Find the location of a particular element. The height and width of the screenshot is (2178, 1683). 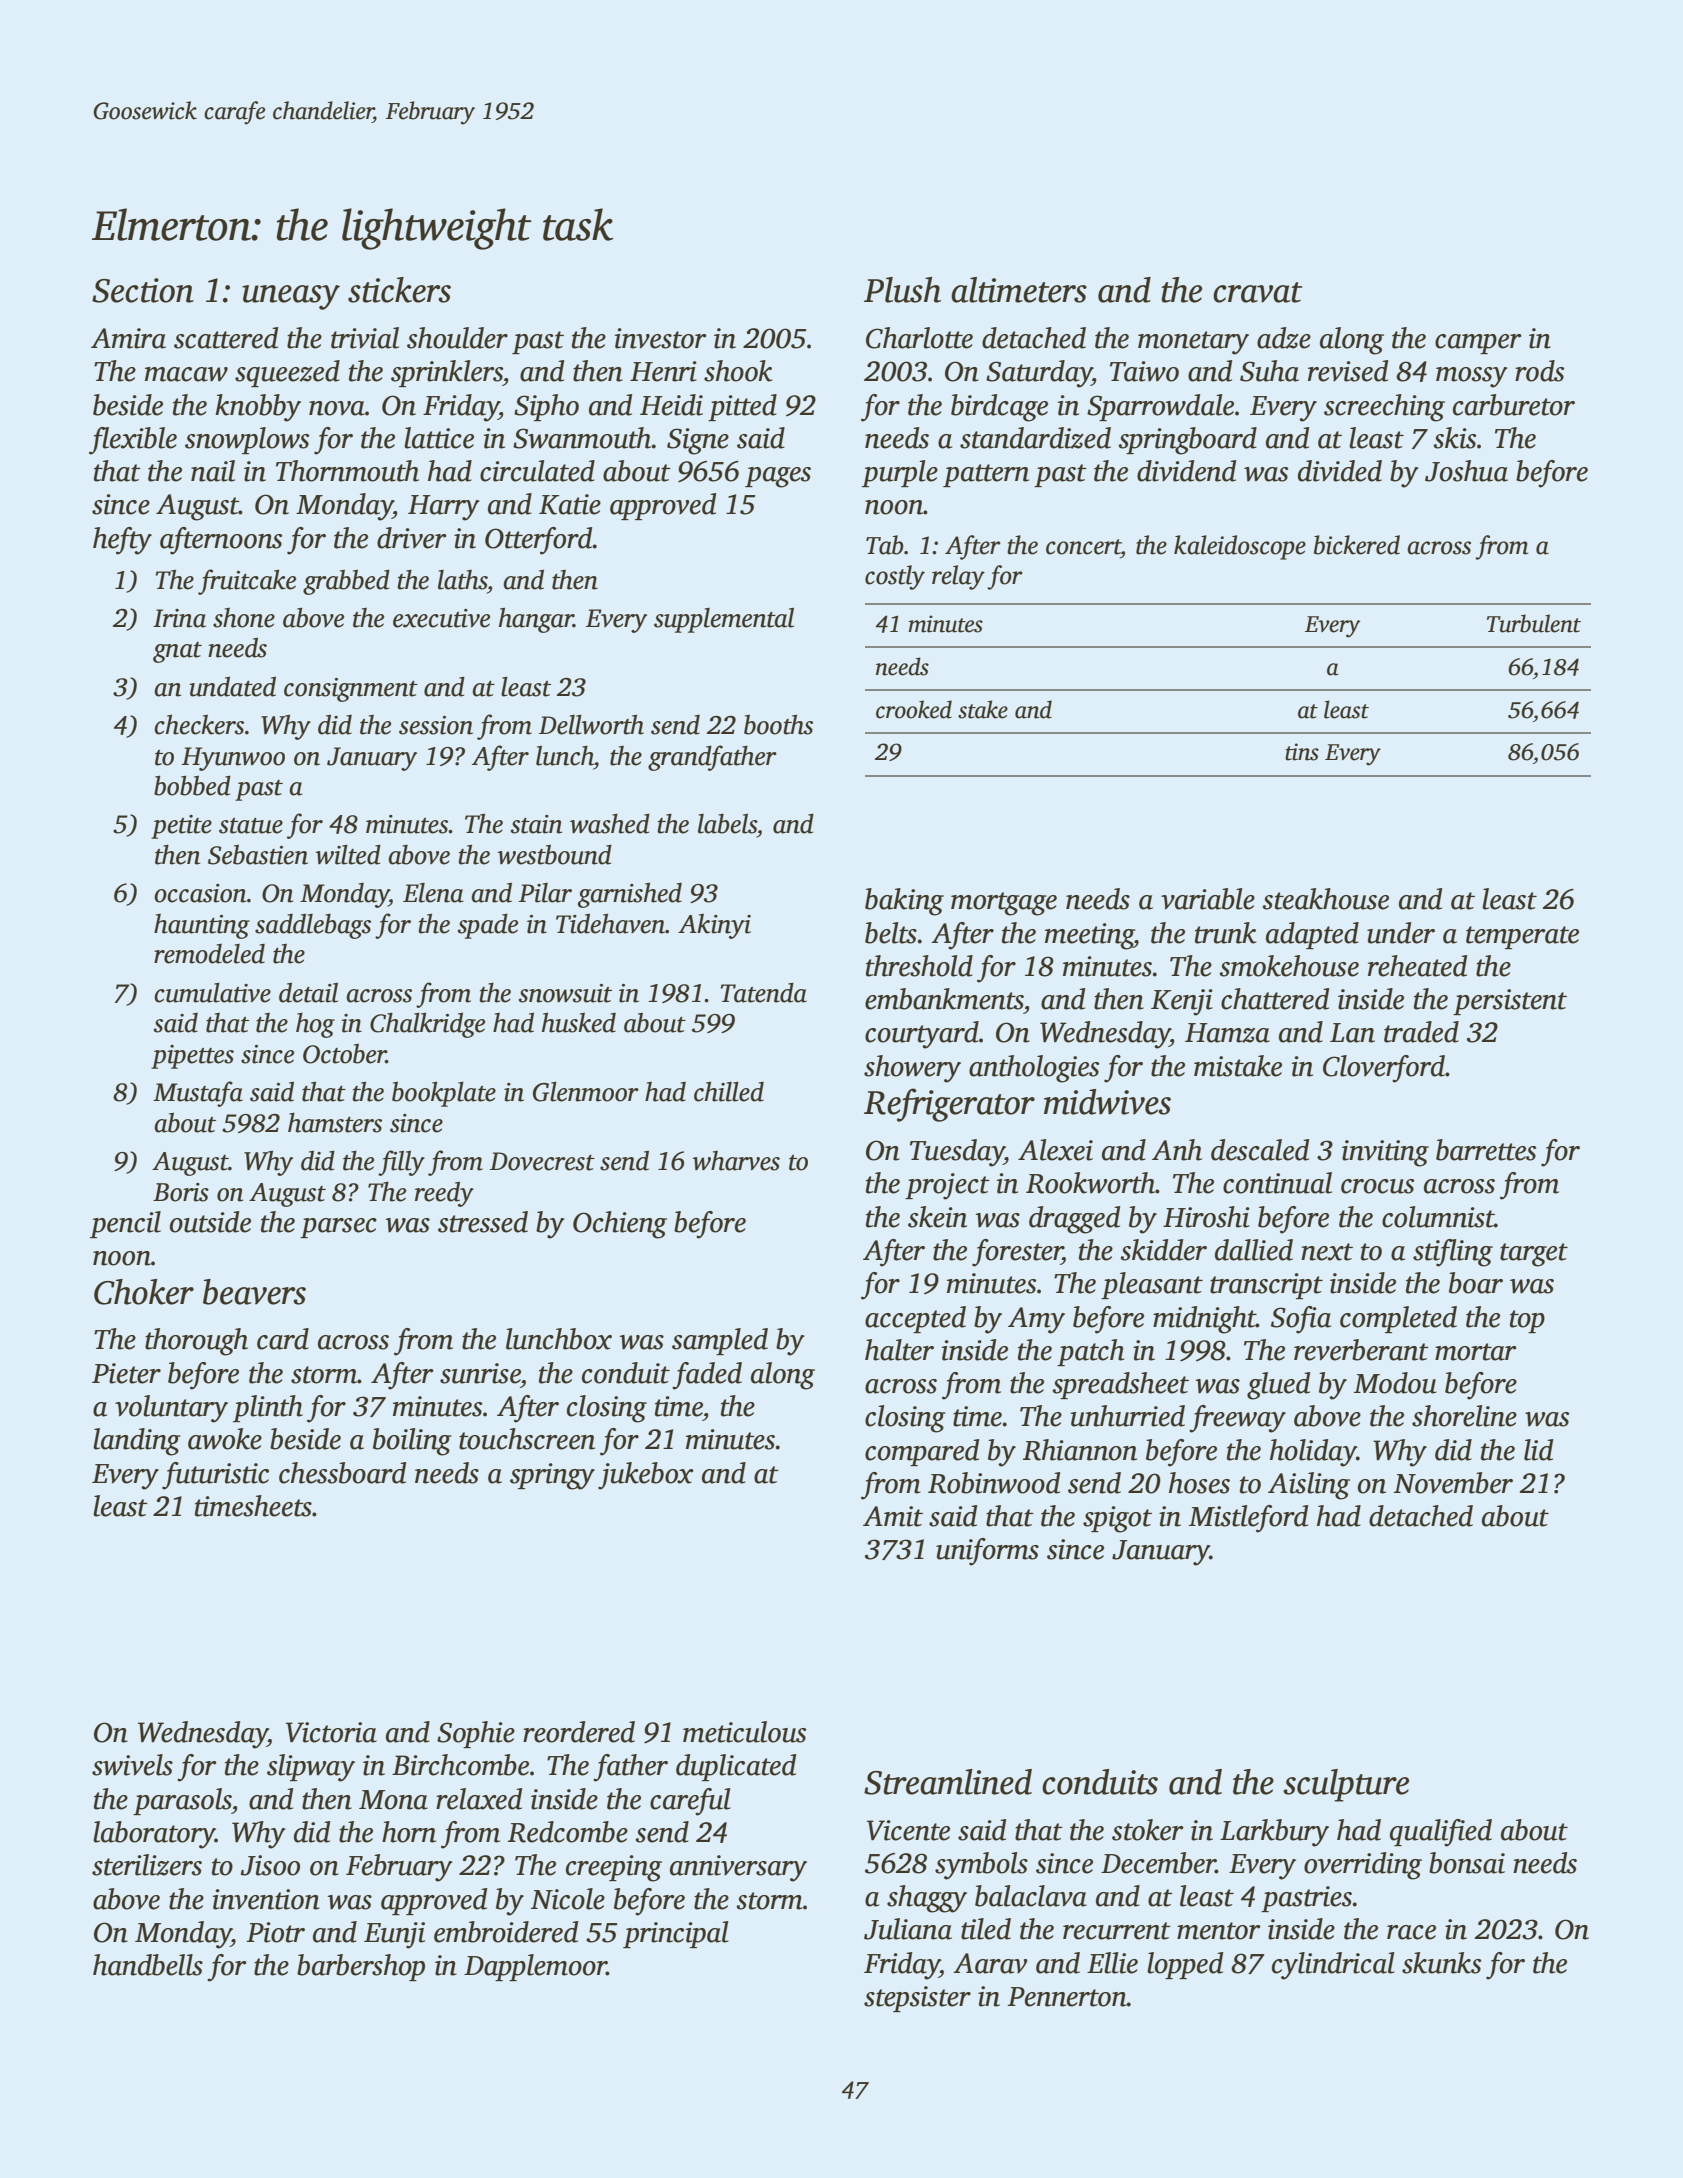

stickers is located at coordinates (399, 290).
